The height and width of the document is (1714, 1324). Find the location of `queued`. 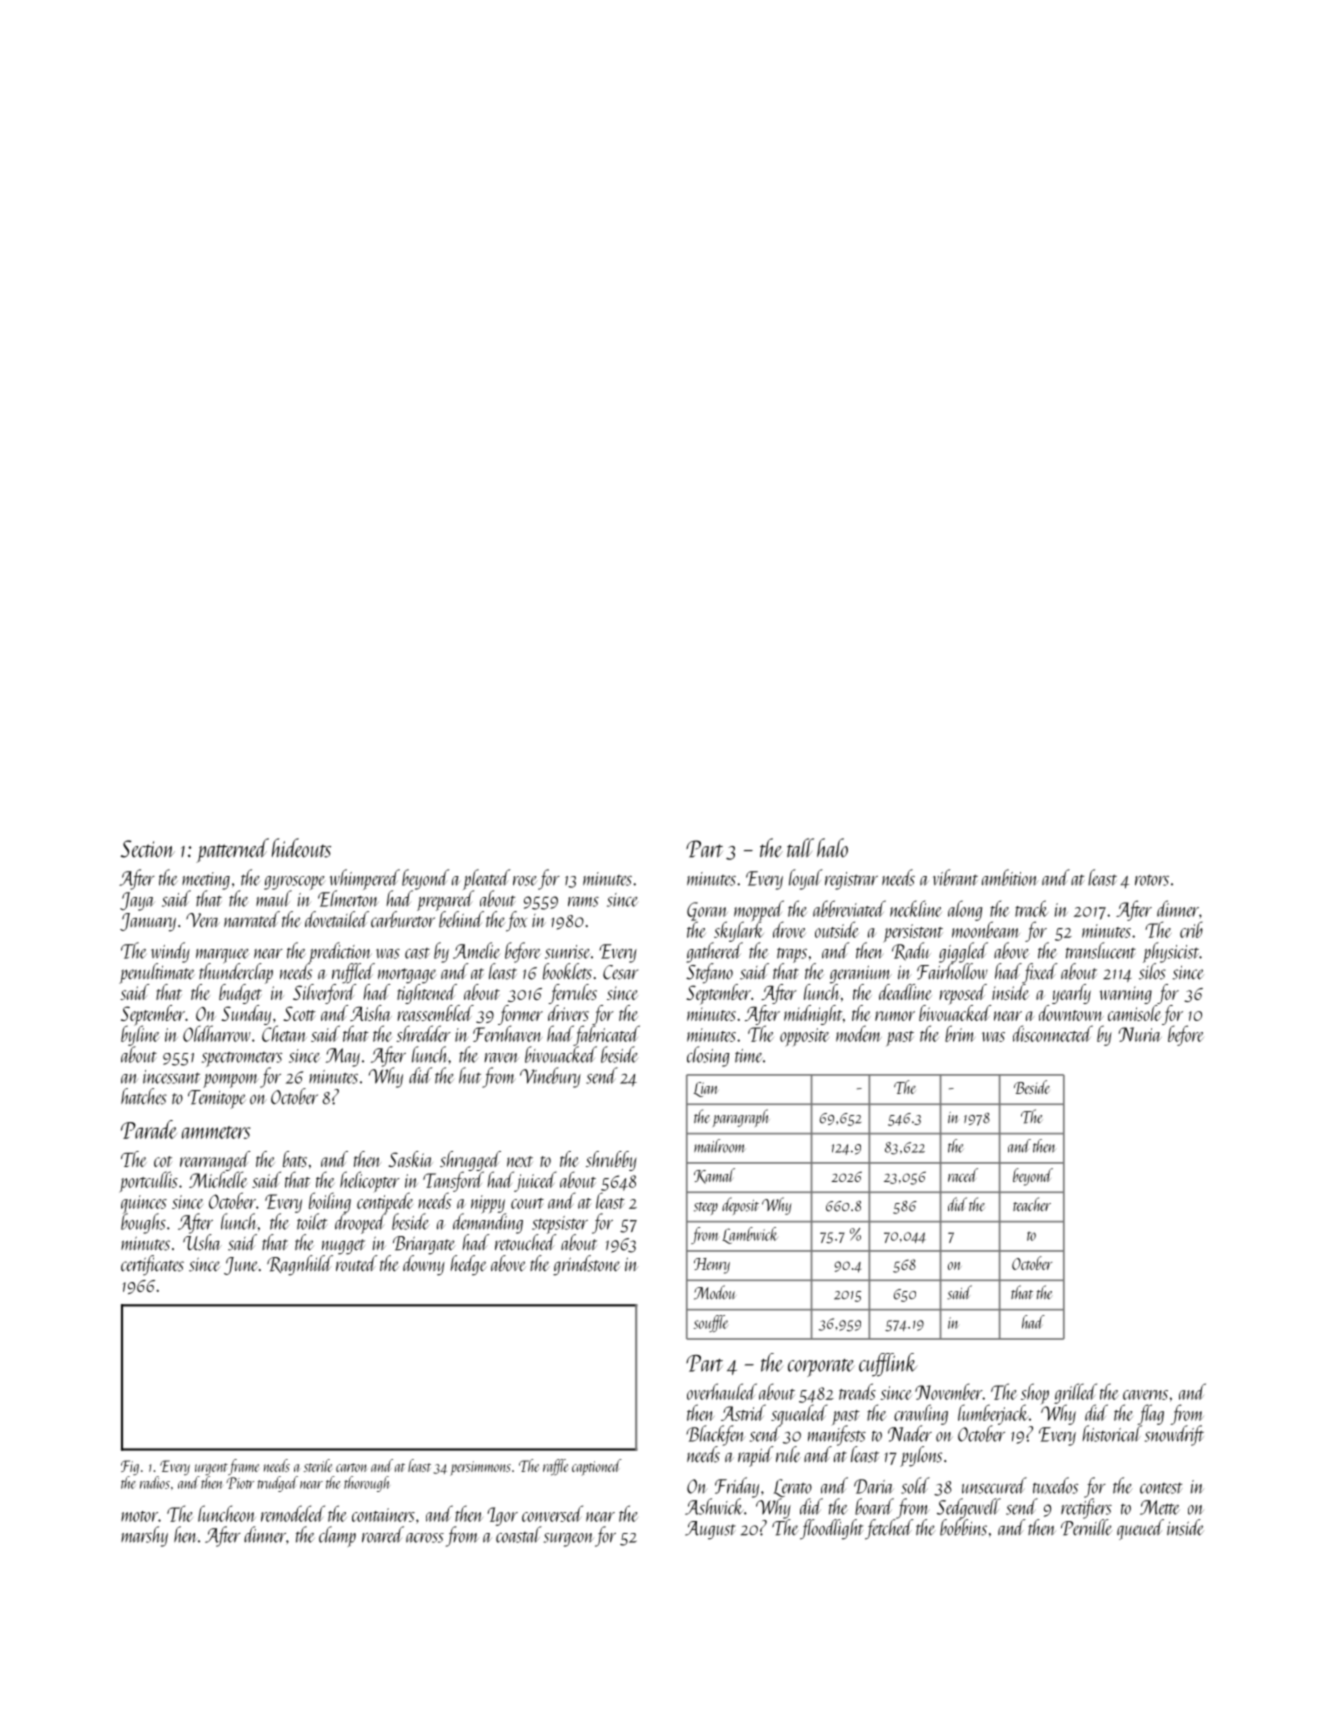

queued is located at coordinates (1140, 1529).
